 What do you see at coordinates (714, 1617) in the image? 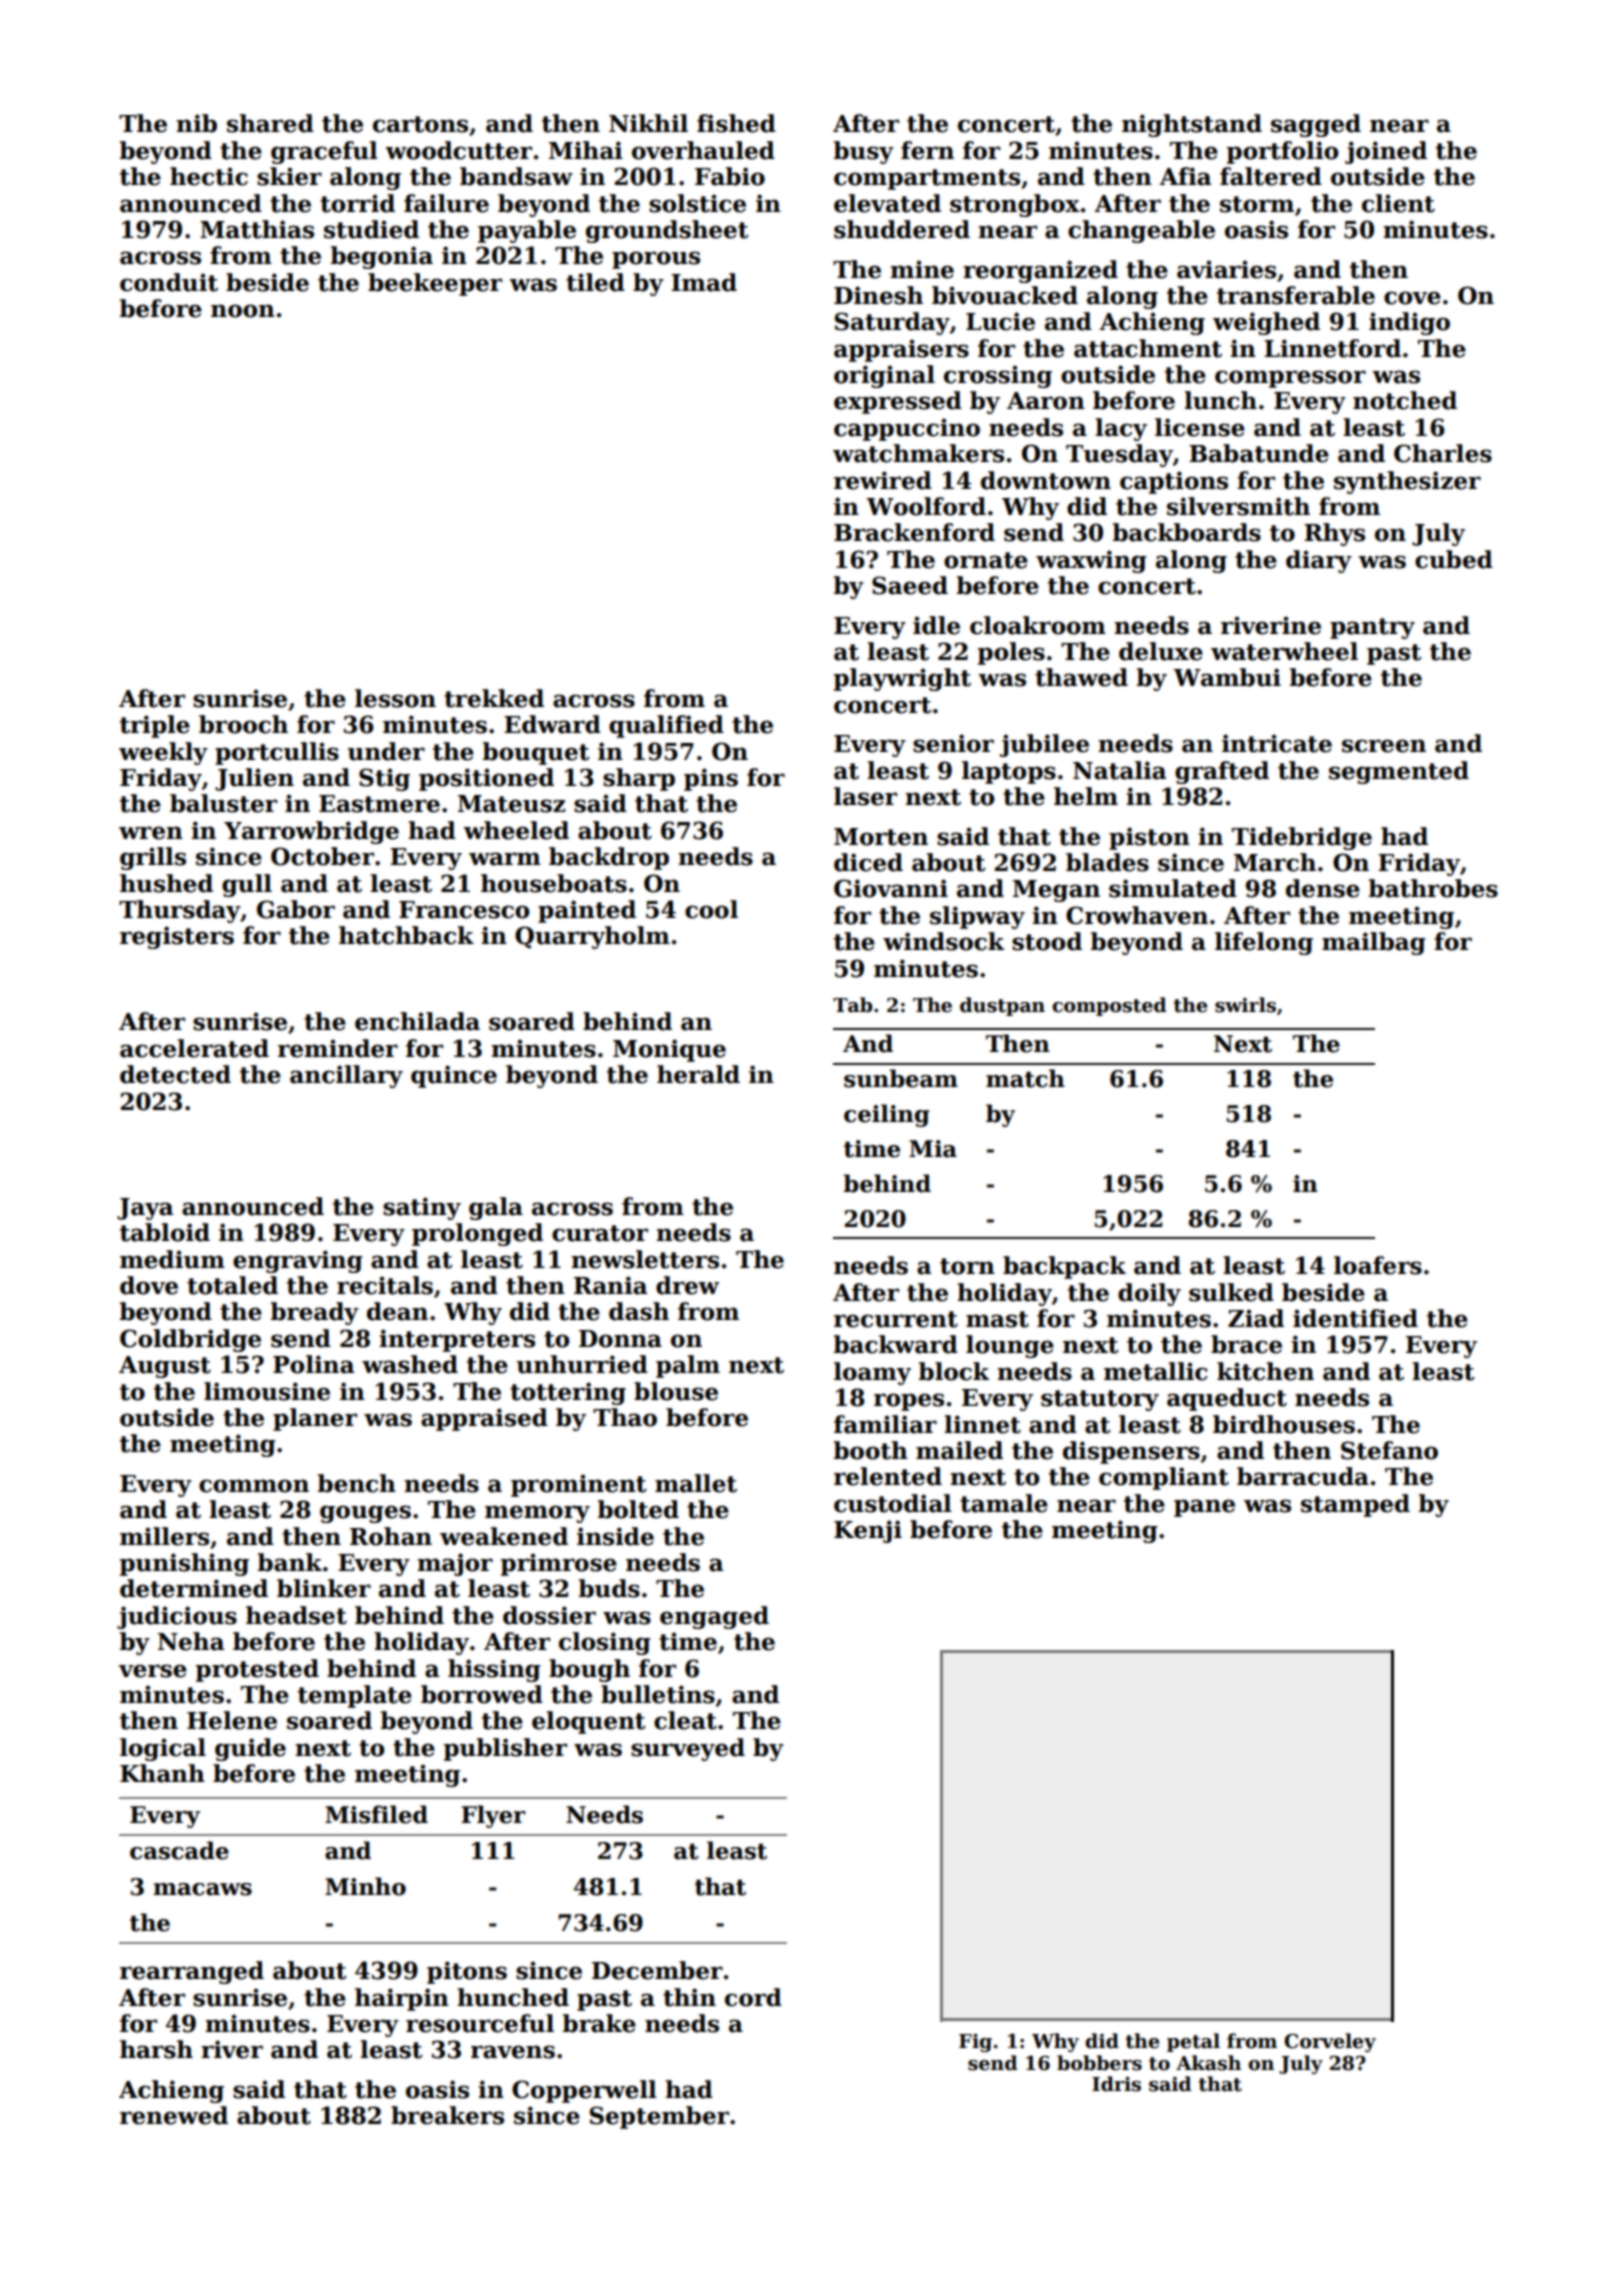
I see `engaged` at bounding box center [714, 1617].
